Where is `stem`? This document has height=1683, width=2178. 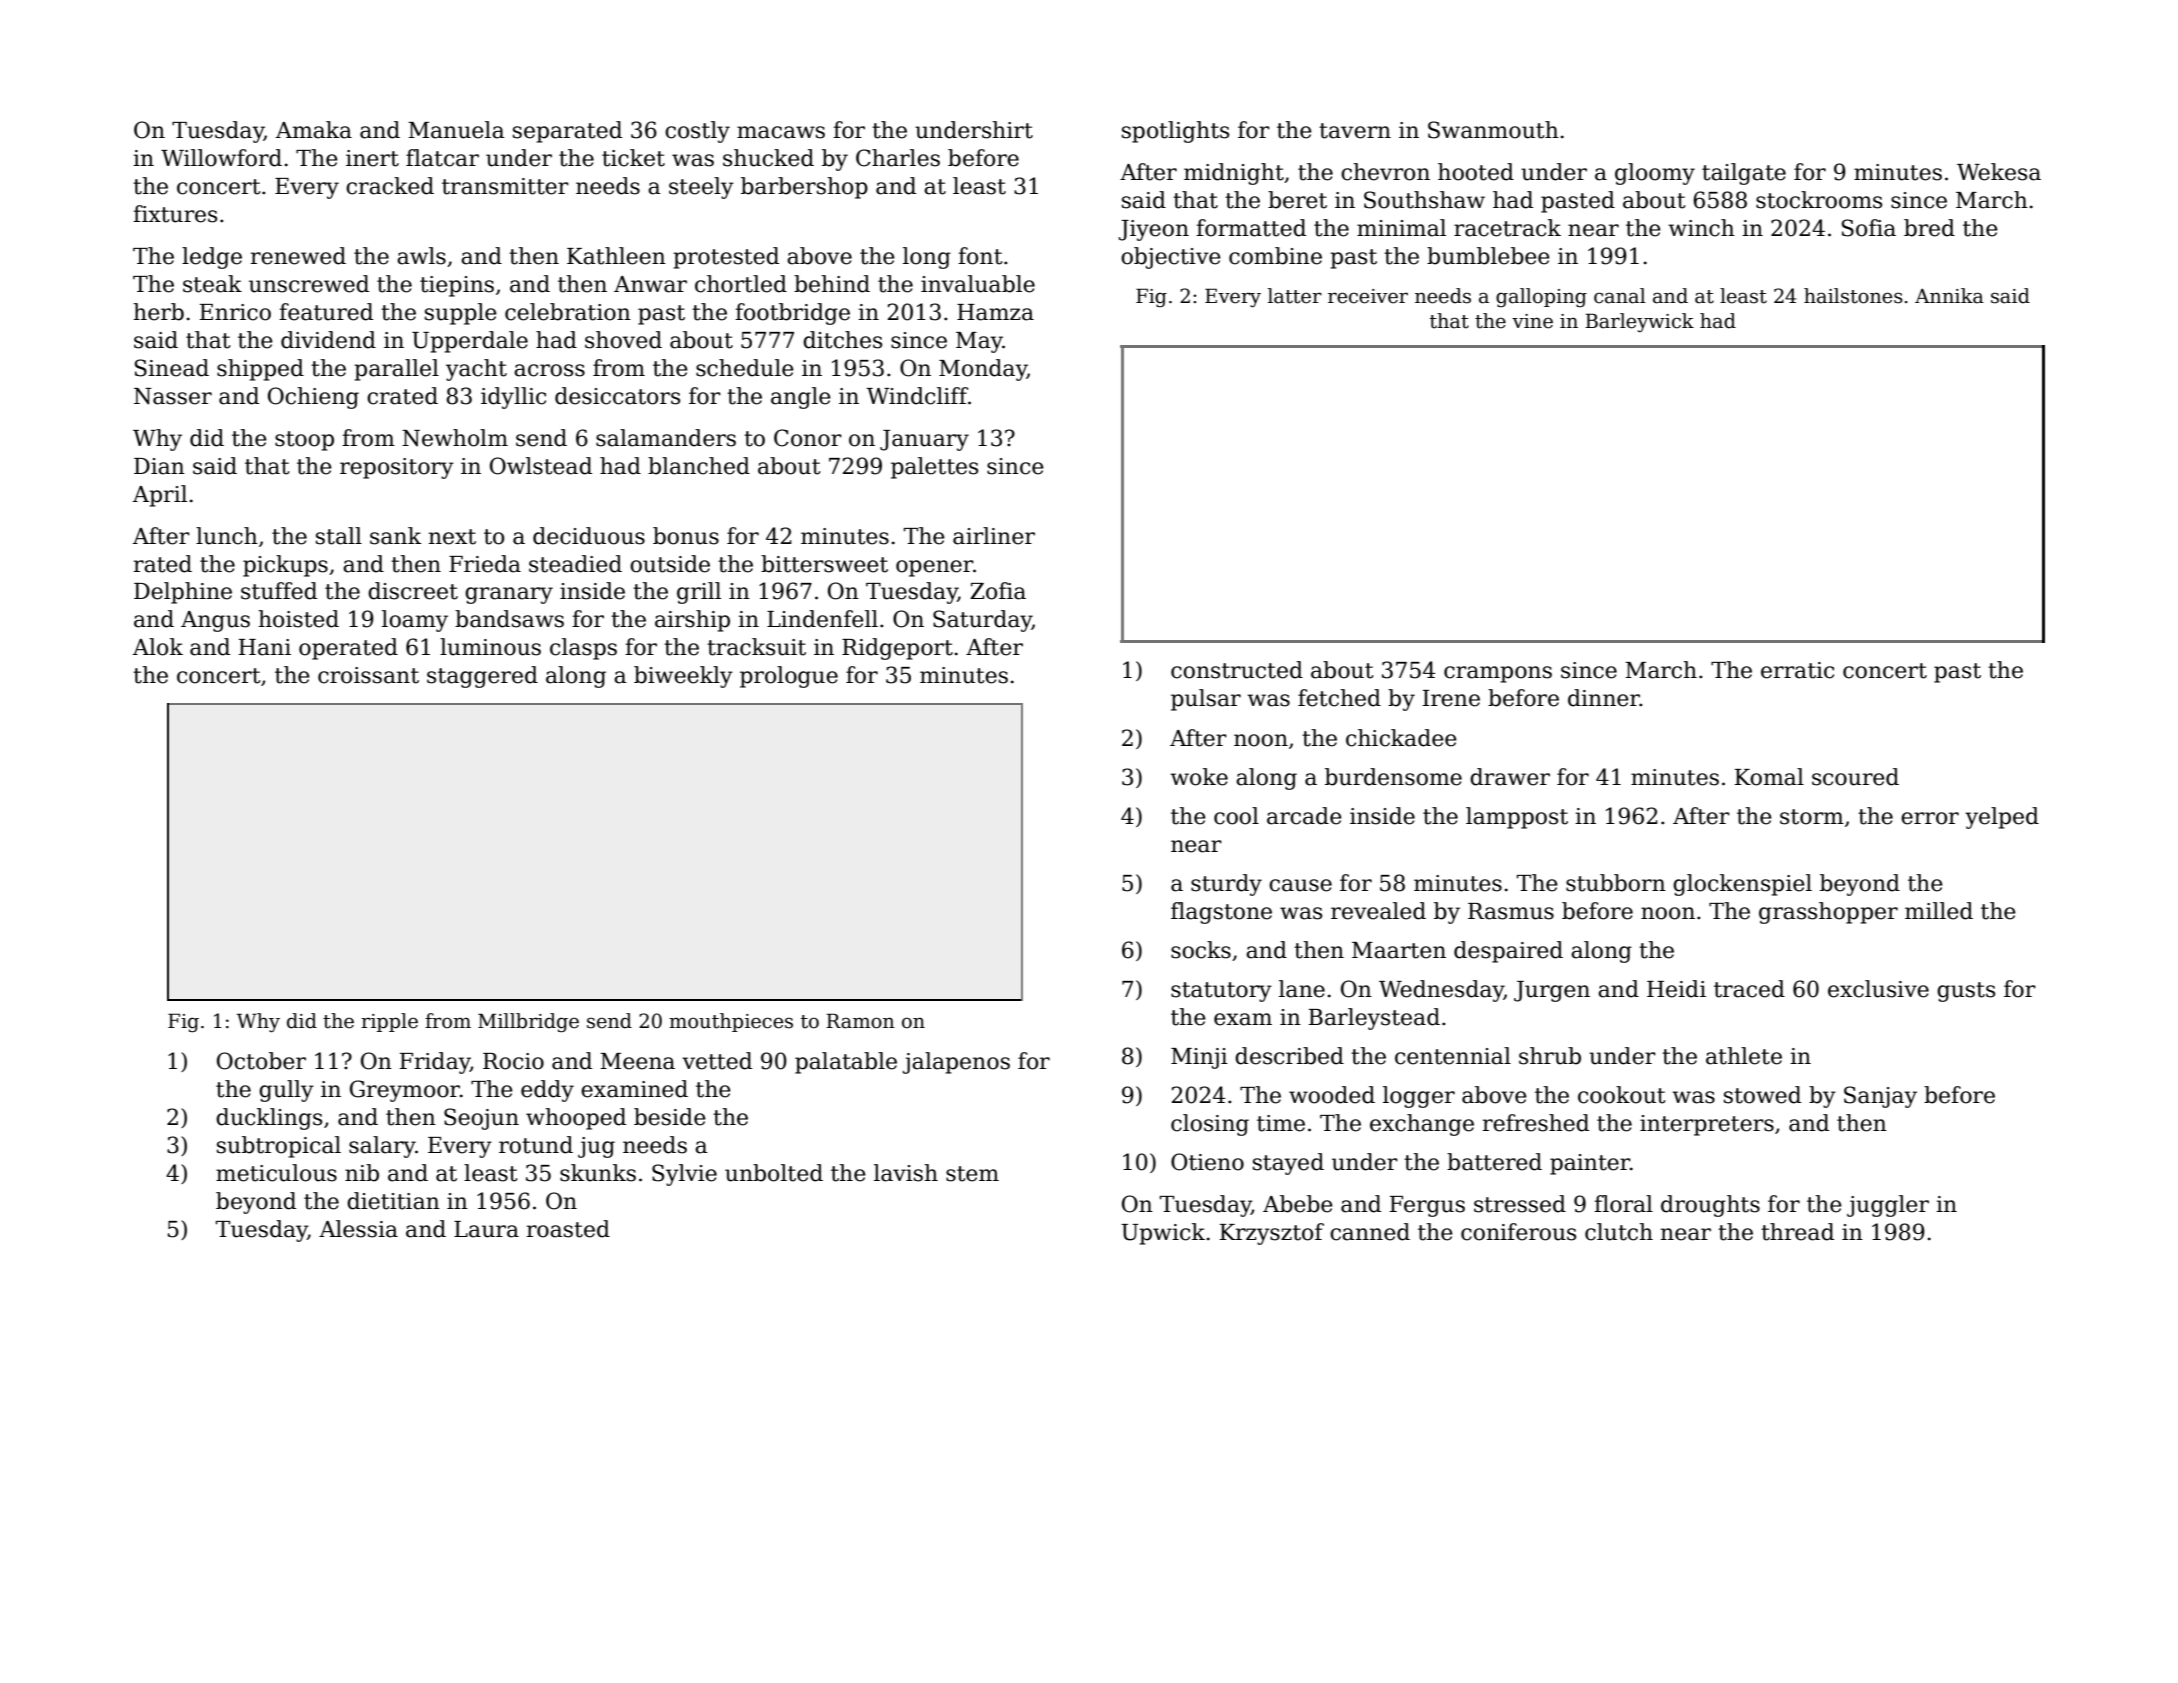 stem is located at coordinates (972, 1174).
